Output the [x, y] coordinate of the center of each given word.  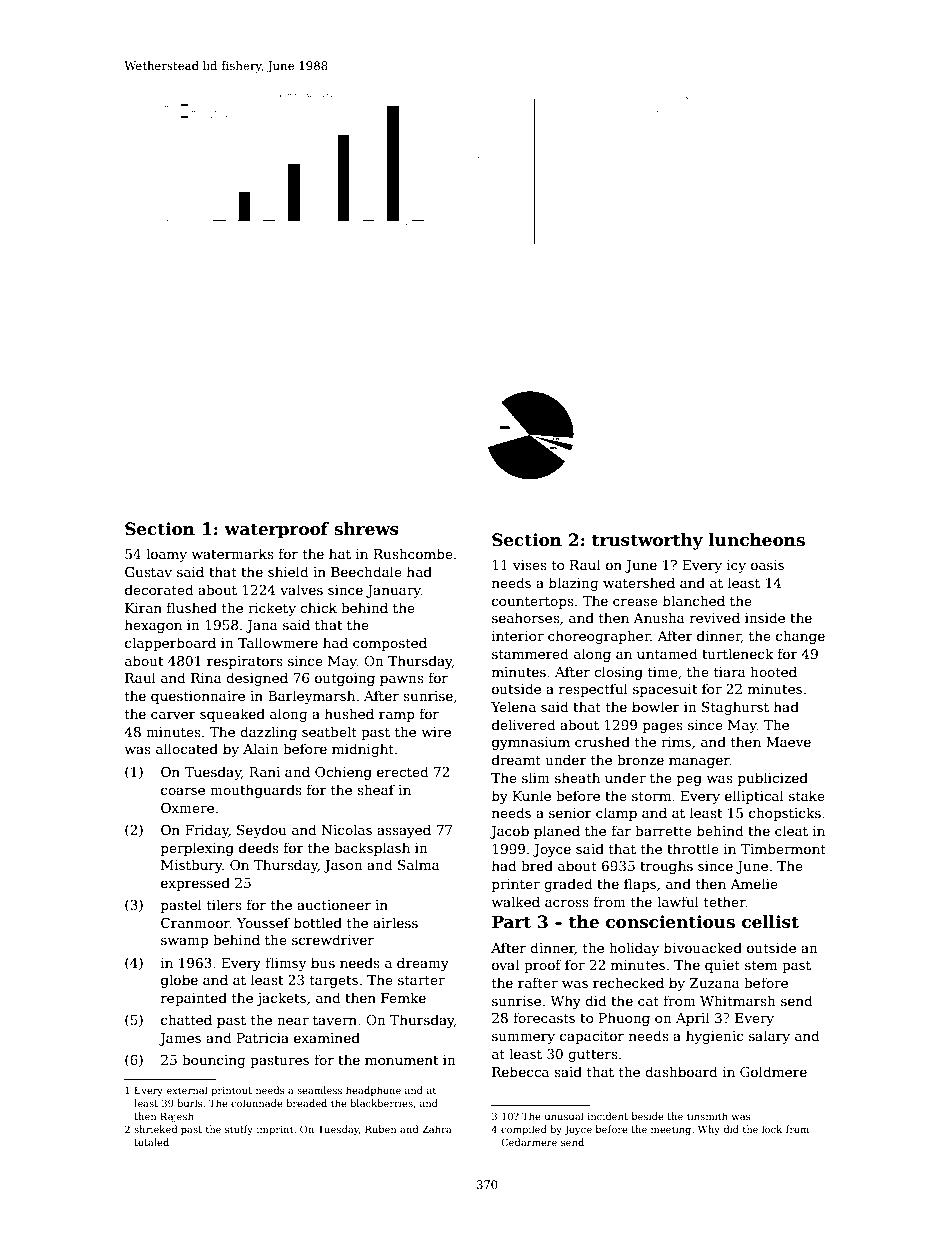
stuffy [239, 1130]
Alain [261, 748]
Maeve [788, 742]
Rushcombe [413, 553]
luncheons [757, 540]
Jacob [509, 832]
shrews [366, 529]
